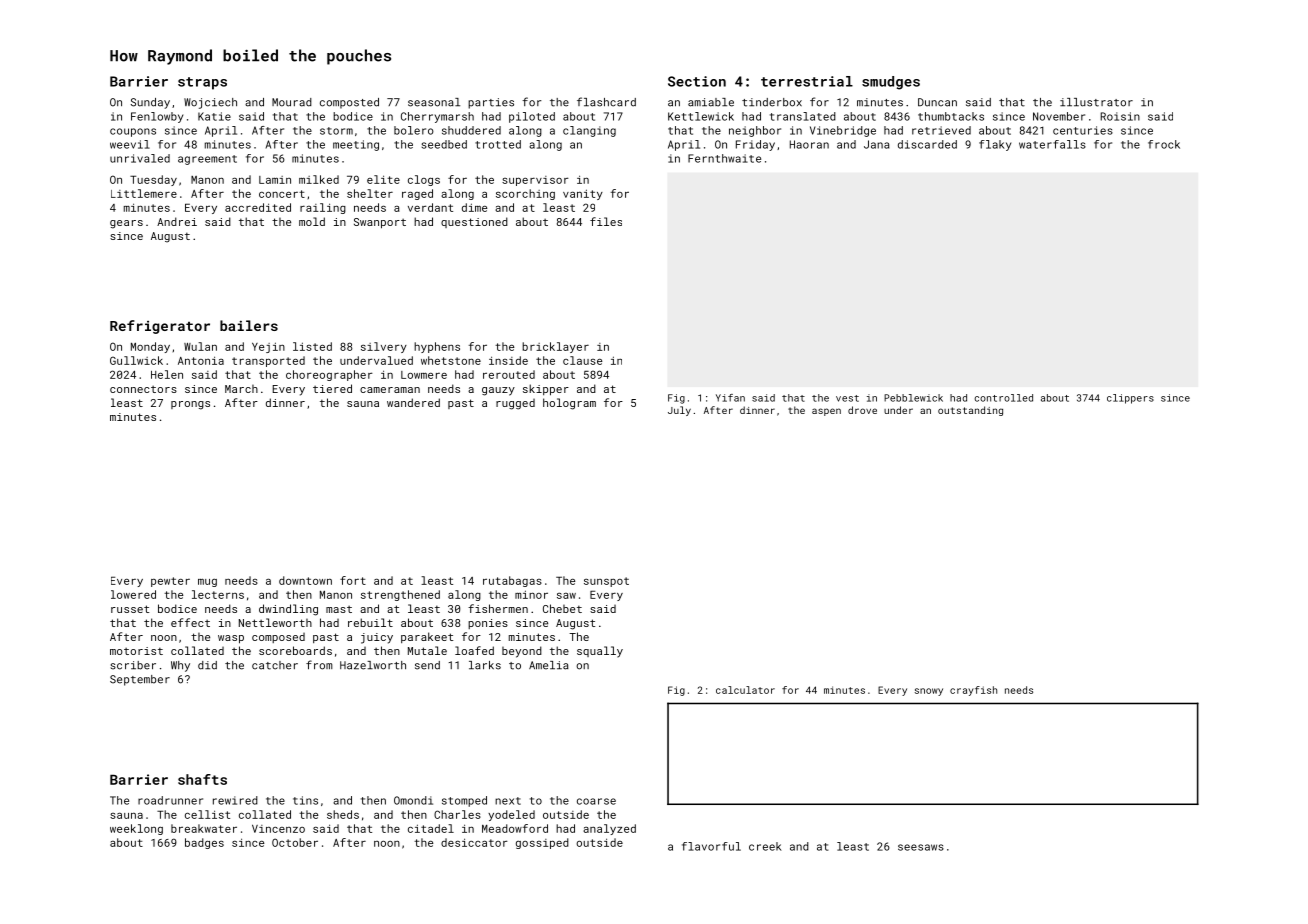 The height and width of the screenshot is (924, 1308). What do you see at coordinates (336, 131) in the screenshot?
I see `storm` at bounding box center [336, 131].
